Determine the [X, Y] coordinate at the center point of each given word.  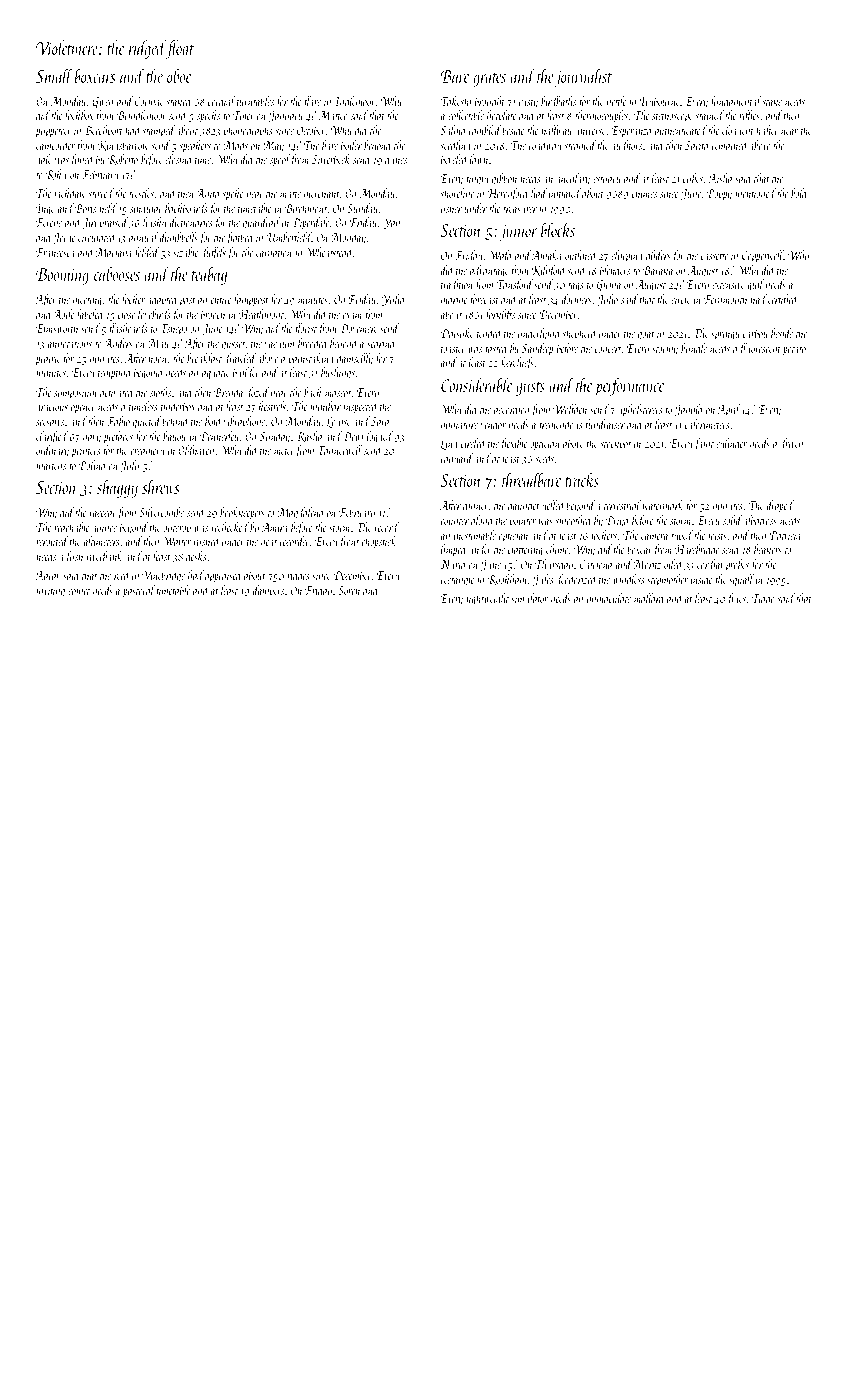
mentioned [755, 193]
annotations [70, 344]
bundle [694, 348]
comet [79, 591]
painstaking [310, 359]
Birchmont [306, 208]
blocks [558, 229]
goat [646, 336]
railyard [457, 459]
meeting [87, 301]
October [311, 130]
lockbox [79, 115]
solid [732, 520]
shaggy [117, 488]
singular [146, 209]
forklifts [499, 315]
